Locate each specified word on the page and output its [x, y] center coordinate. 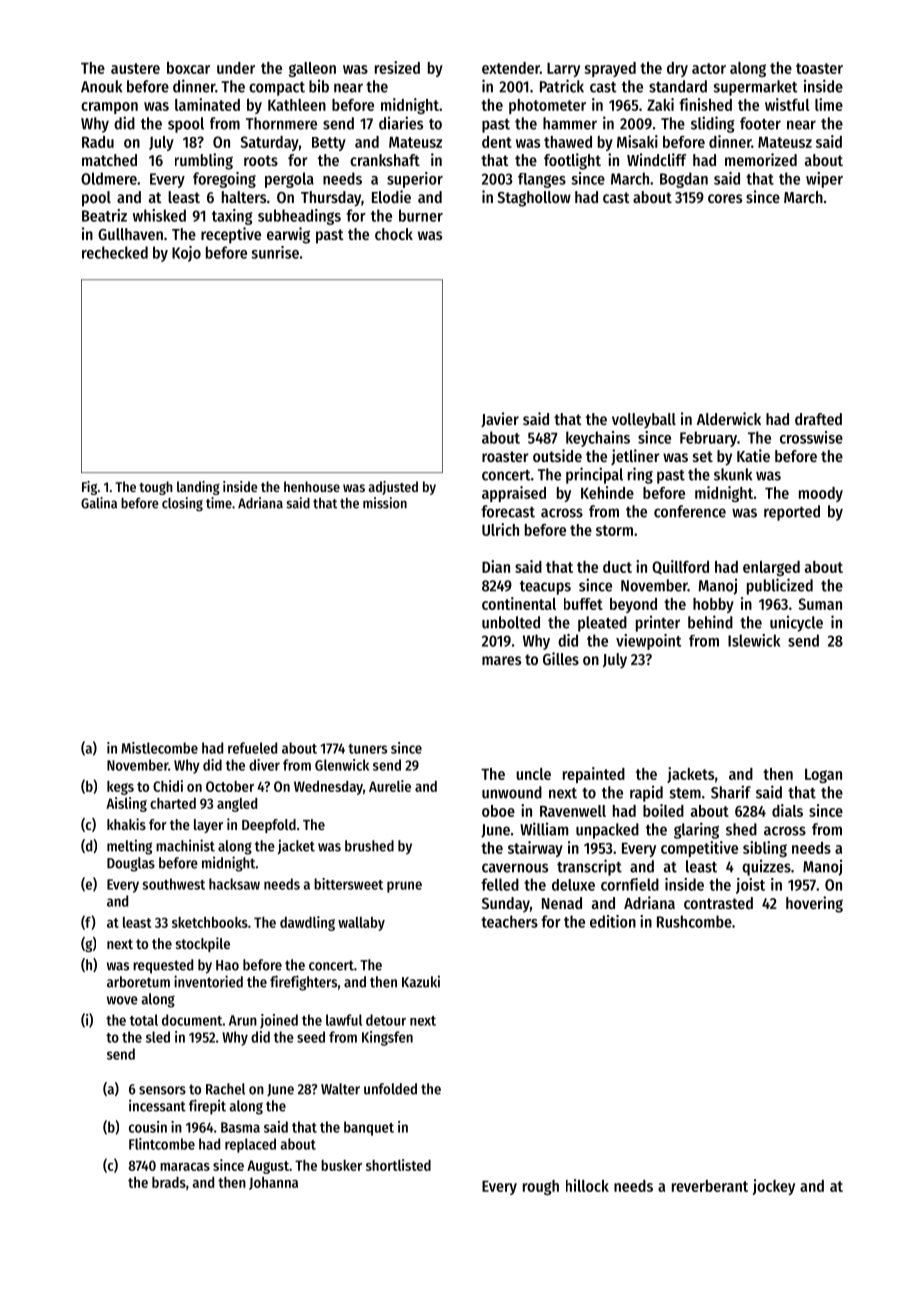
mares [501, 660]
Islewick [754, 640]
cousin [148, 1127]
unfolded [390, 1089]
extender [511, 68]
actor [709, 68]
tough [156, 488]
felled [500, 884]
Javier [500, 419]
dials [787, 810]
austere [135, 68]
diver [264, 765]
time [219, 503]
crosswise [811, 437]
